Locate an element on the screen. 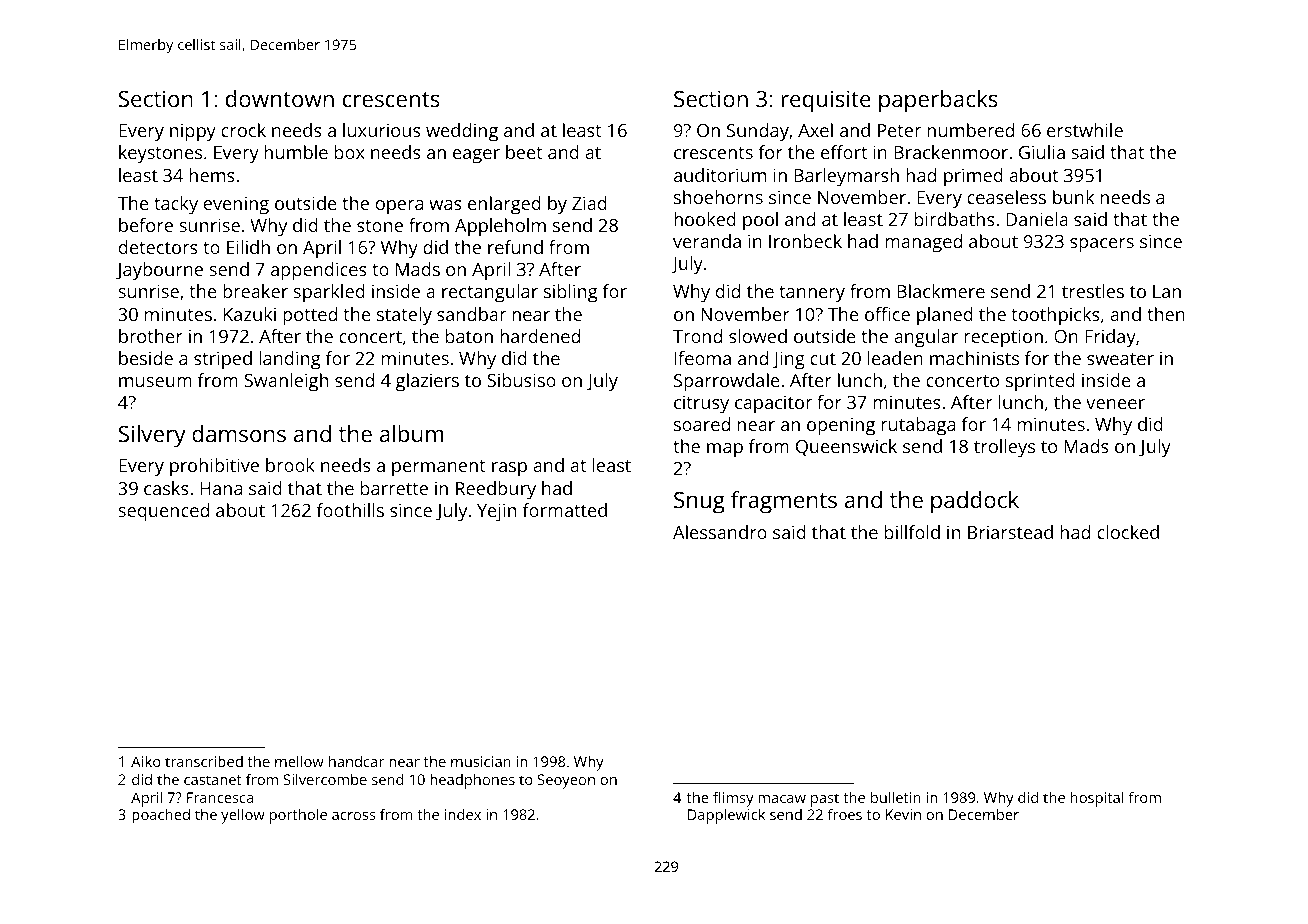 The image size is (1308, 924). casks is located at coordinates (166, 488).
